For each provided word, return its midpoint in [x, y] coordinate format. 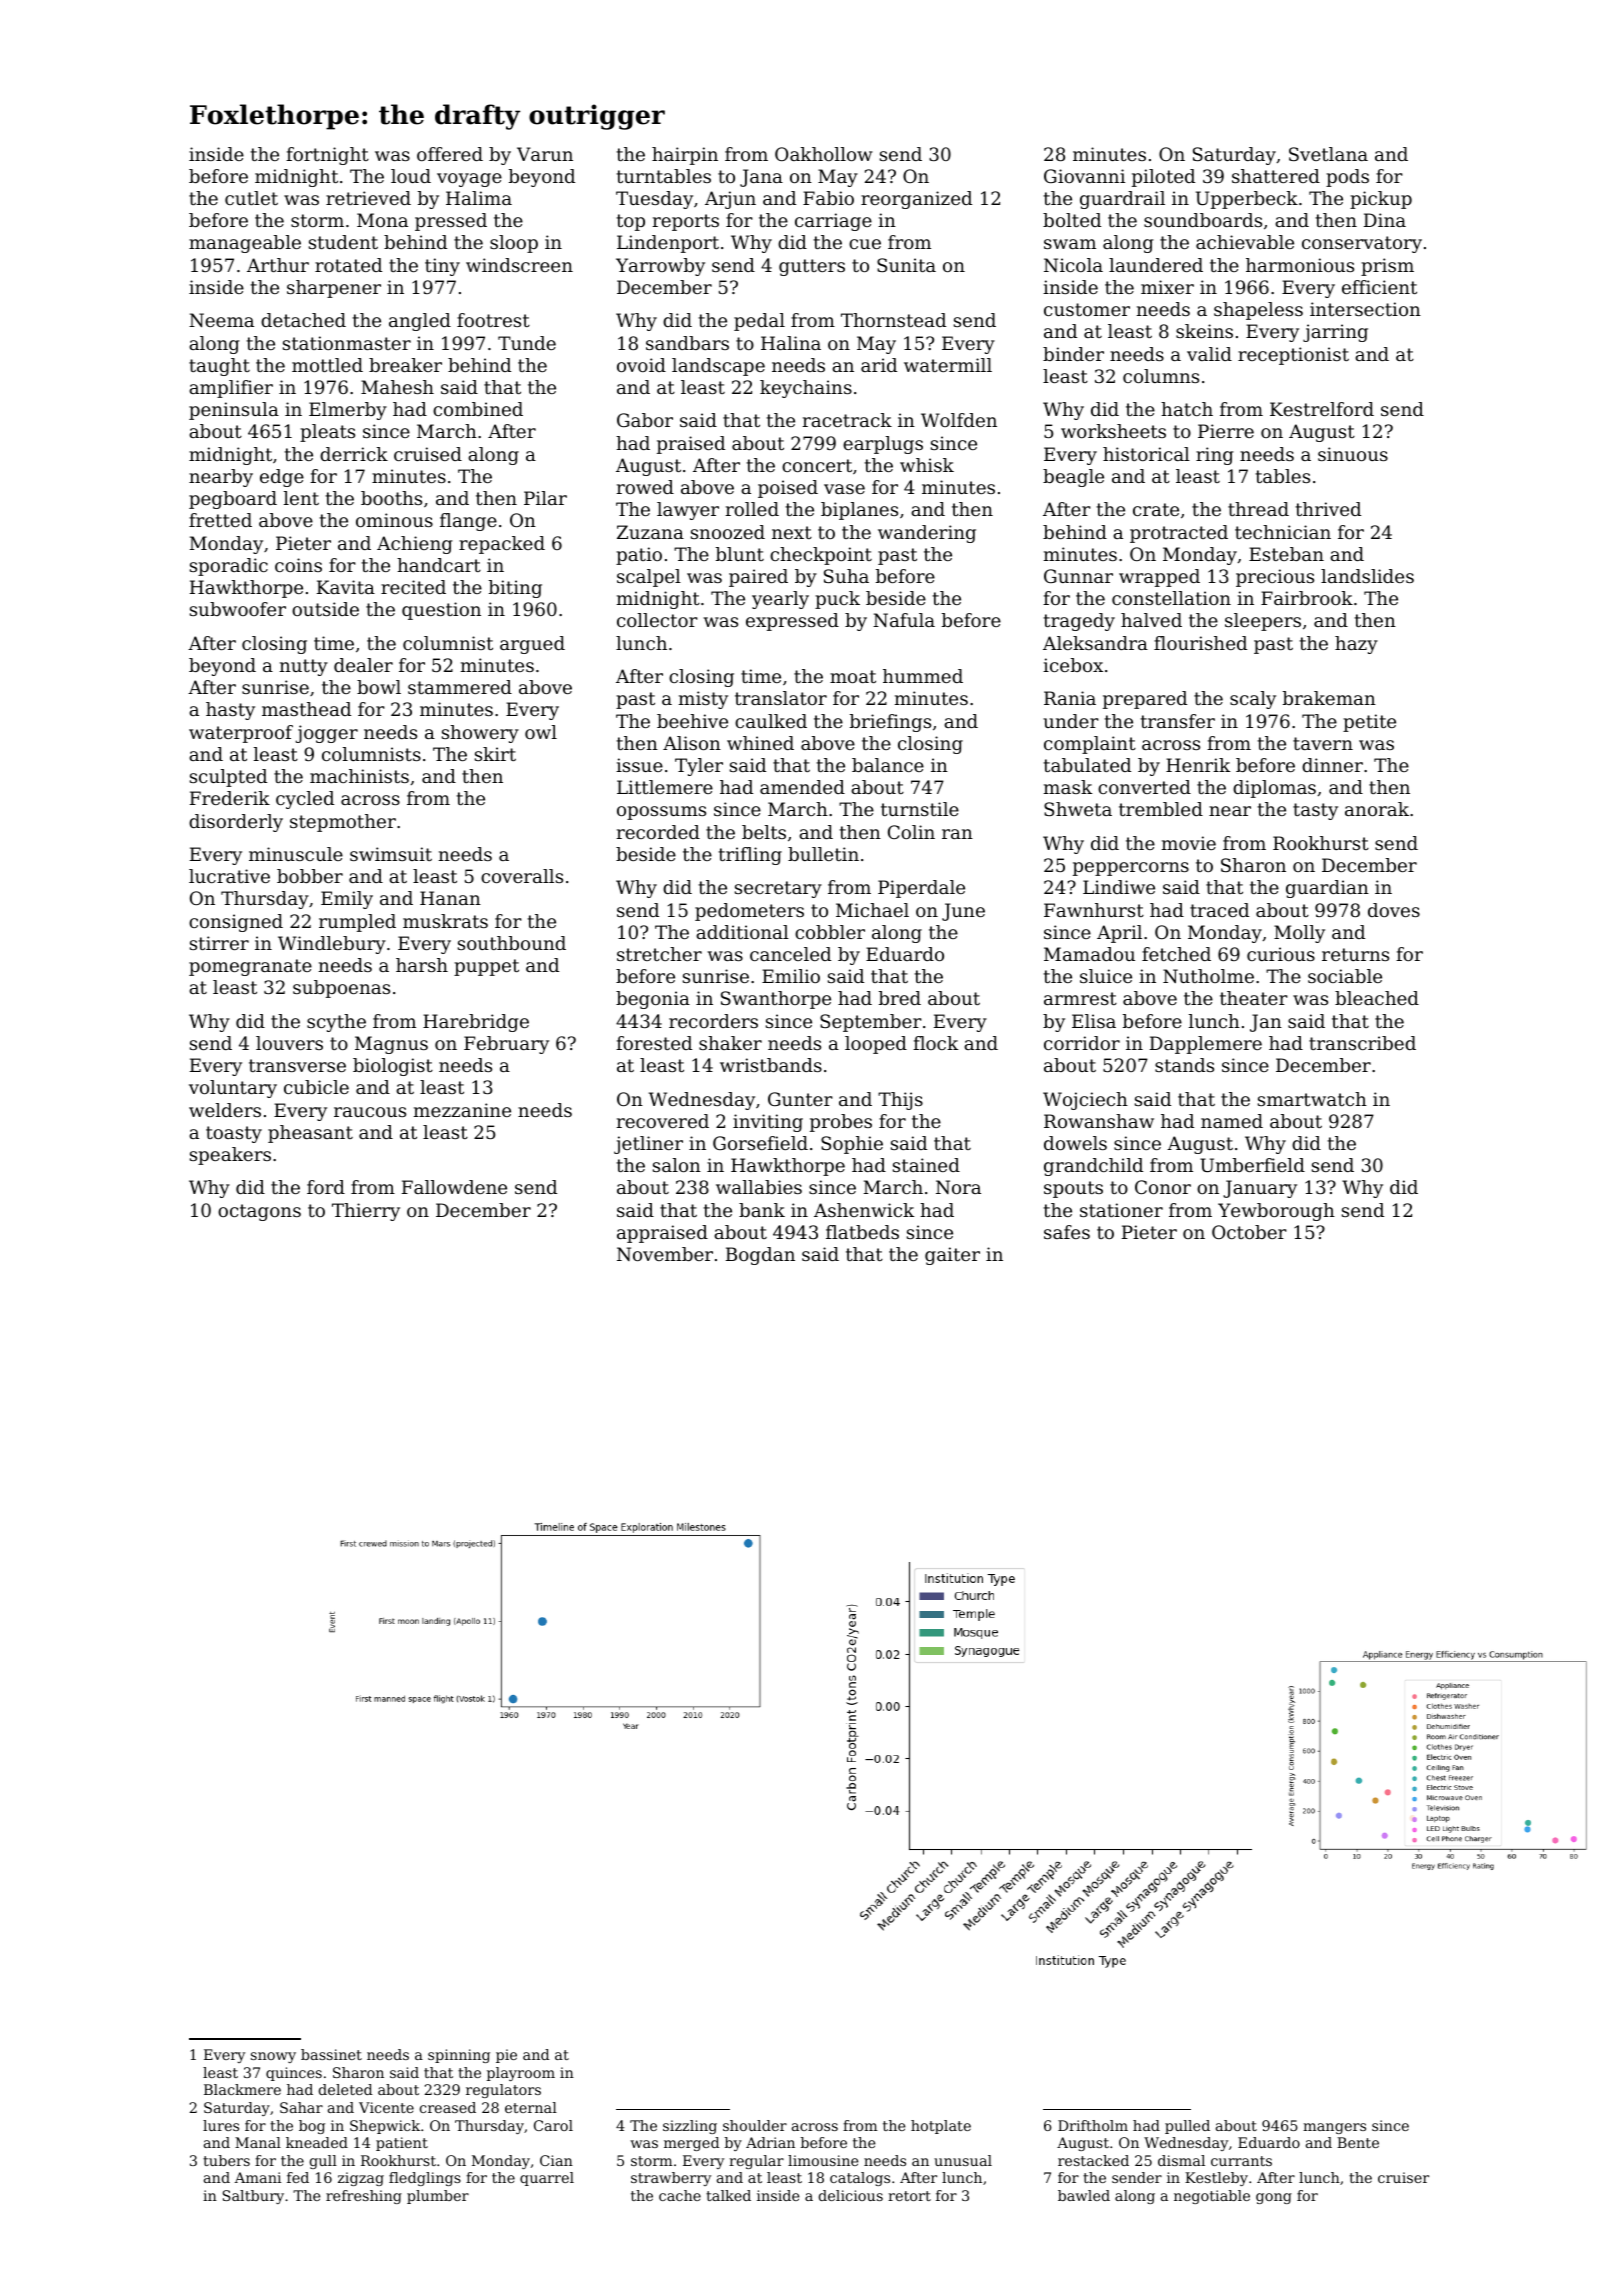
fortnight [327, 156]
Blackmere [242, 2089]
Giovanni [1084, 176]
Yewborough [1276, 1212]
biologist [393, 1067]
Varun [545, 154]
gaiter [952, 1256]
